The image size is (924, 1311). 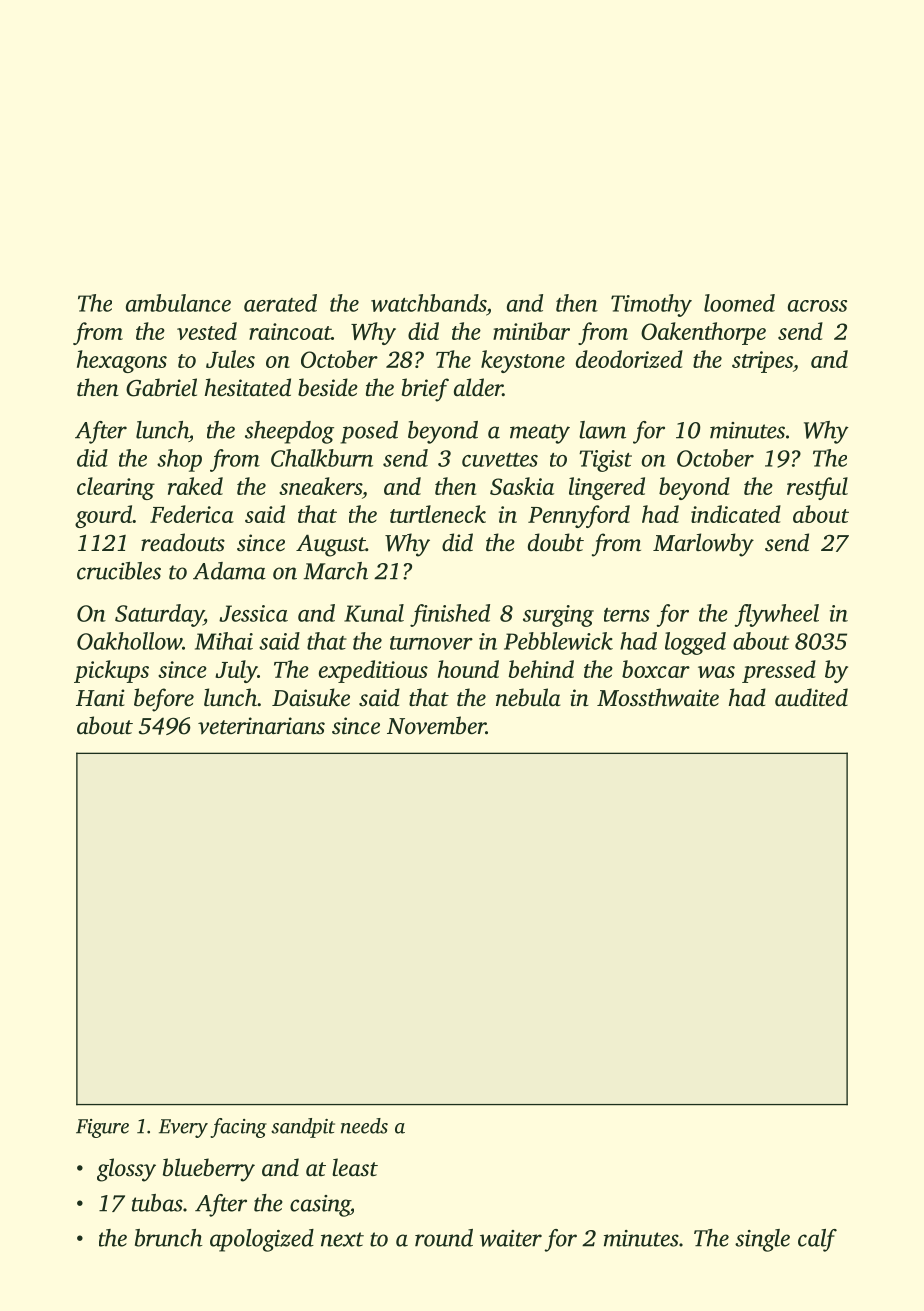 I want to click on brunch, so click(x=169, y=1238).
